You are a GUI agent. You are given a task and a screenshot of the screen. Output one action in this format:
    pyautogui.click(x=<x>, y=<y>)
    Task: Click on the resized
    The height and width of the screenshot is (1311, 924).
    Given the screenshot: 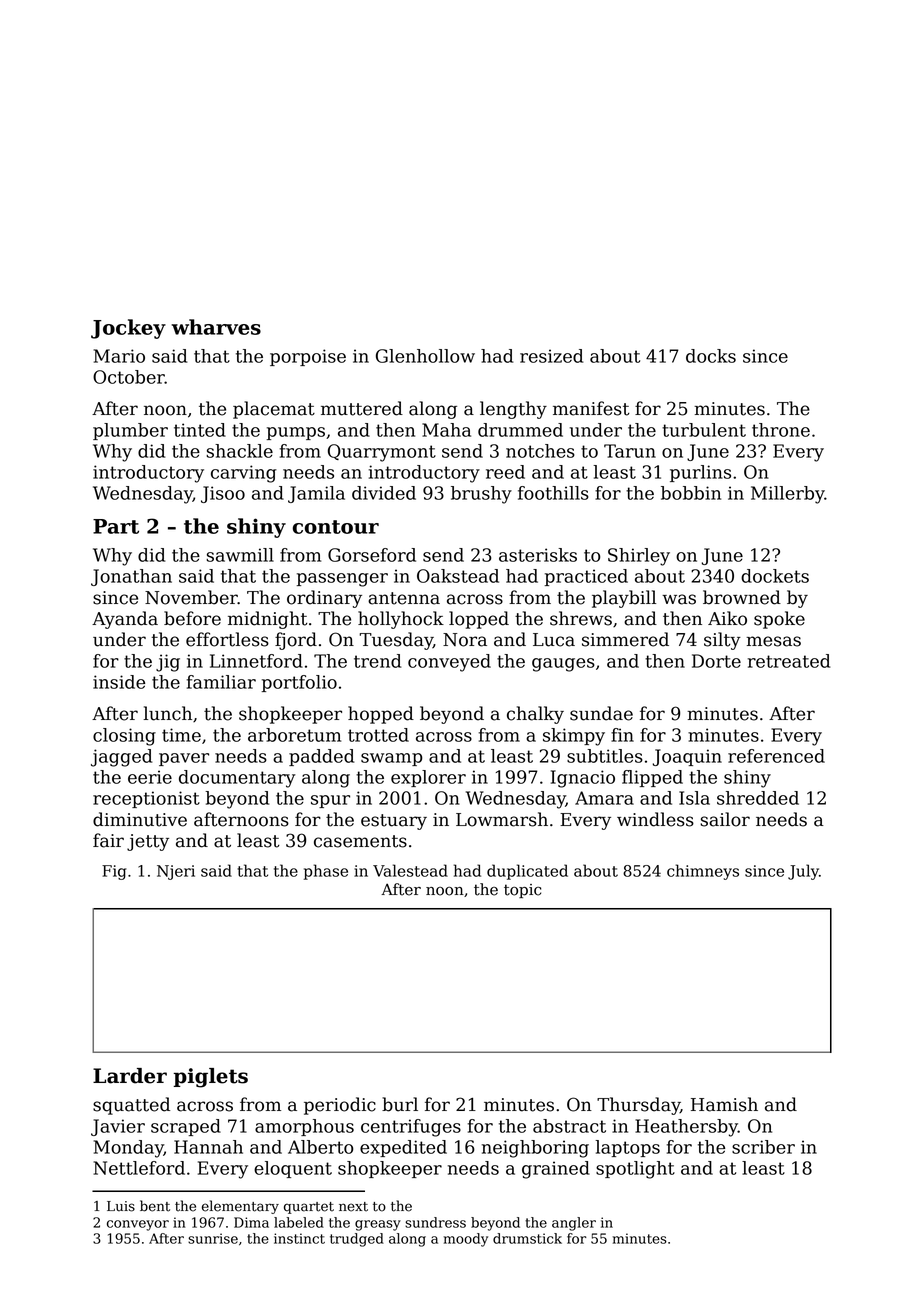 What is the action you would take?
    pyautogui.click(x=551, y=356)
